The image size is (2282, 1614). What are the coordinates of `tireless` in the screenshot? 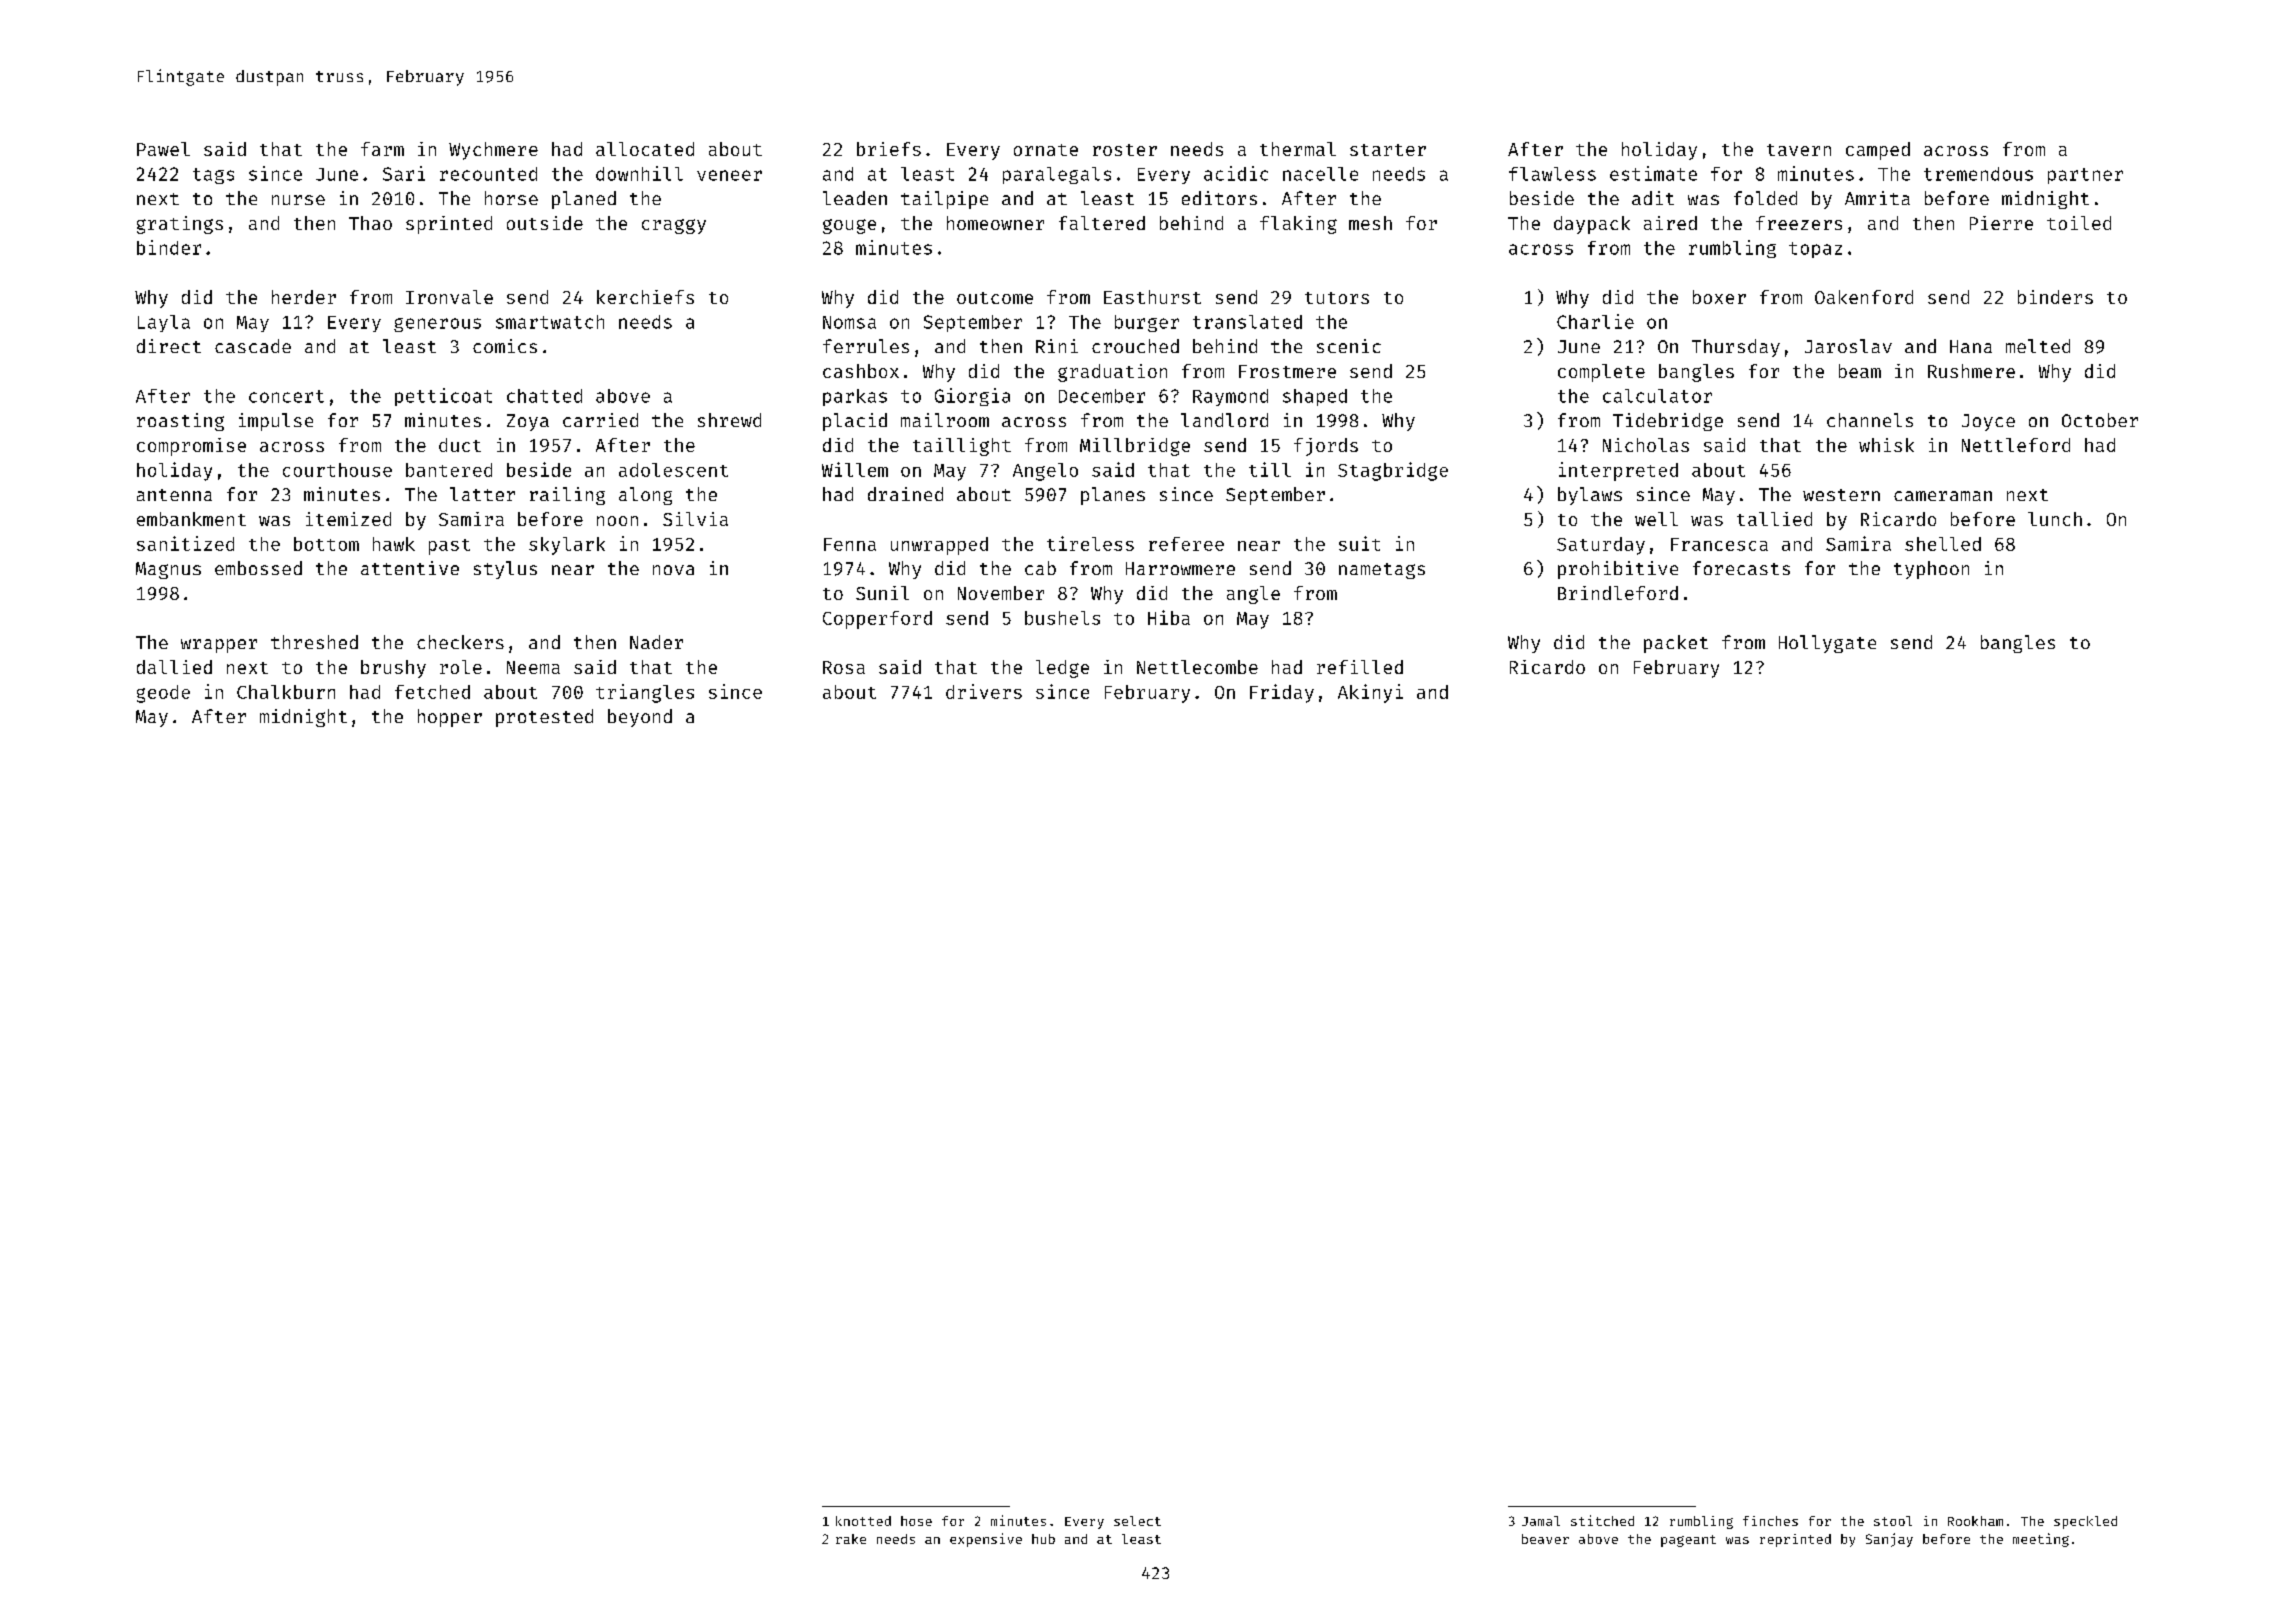 It's located at (1090, 543).
